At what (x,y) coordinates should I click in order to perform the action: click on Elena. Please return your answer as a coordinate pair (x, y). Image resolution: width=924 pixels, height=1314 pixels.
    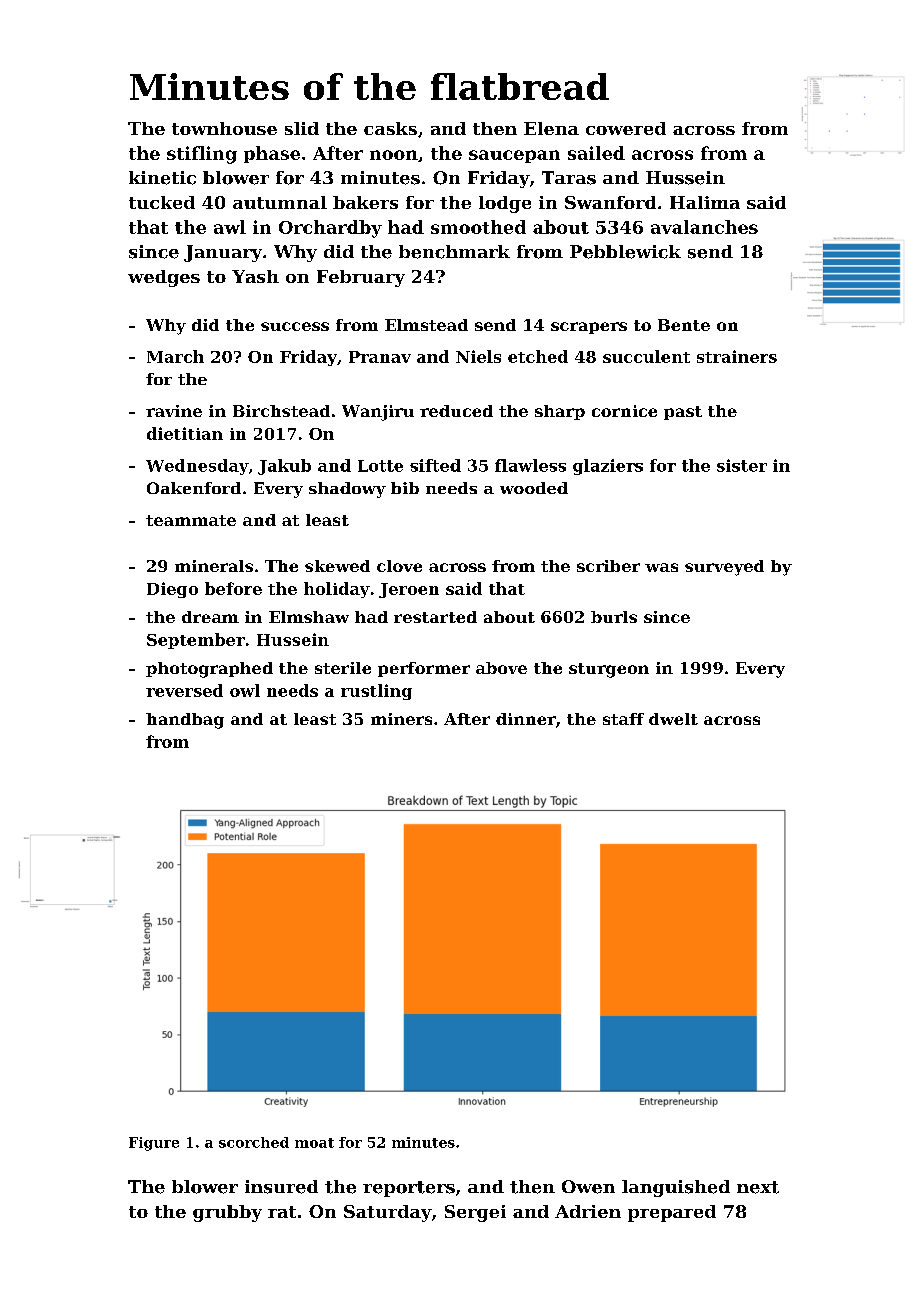
    Looking at the image, I should click on (551, 128).
